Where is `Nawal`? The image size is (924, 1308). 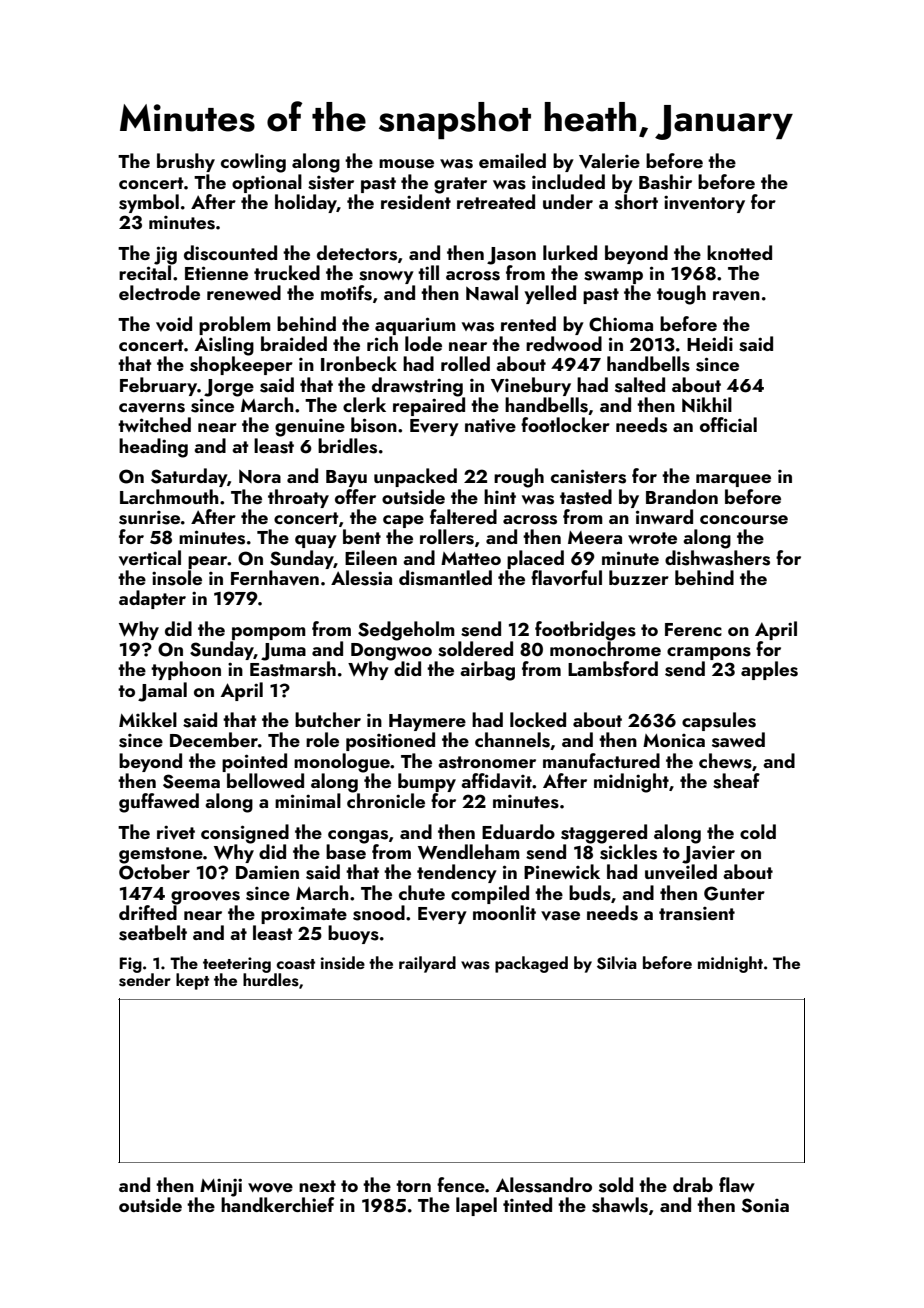 Nawal is located at coordinates (492, 292).
